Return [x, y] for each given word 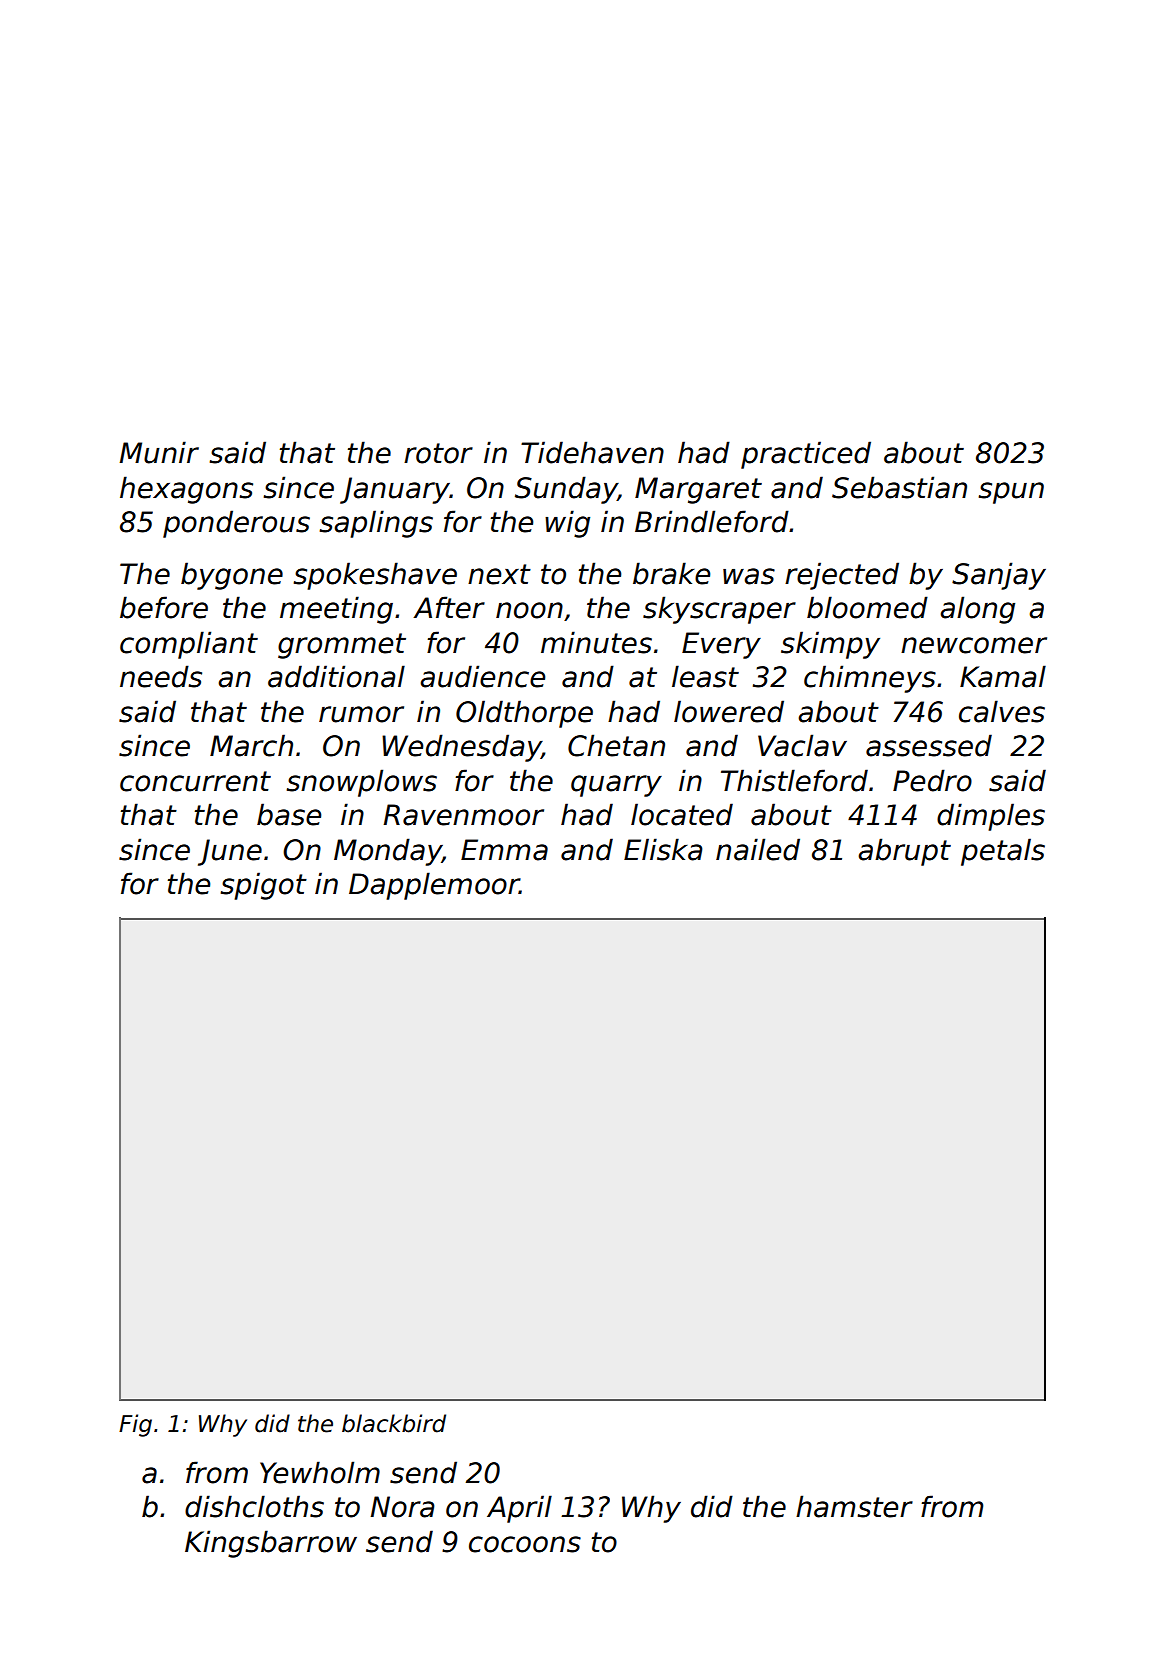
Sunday [566, 490]
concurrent [195, 781]
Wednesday [462, 748]
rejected [842, 576]
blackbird [394, 1423]
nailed [758, 849]
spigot [264, 886]
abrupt [904, 852]
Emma [504, 850]
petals [1003, 852]
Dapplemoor [434, 886]
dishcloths [254, 1506]
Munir [159, 452]
